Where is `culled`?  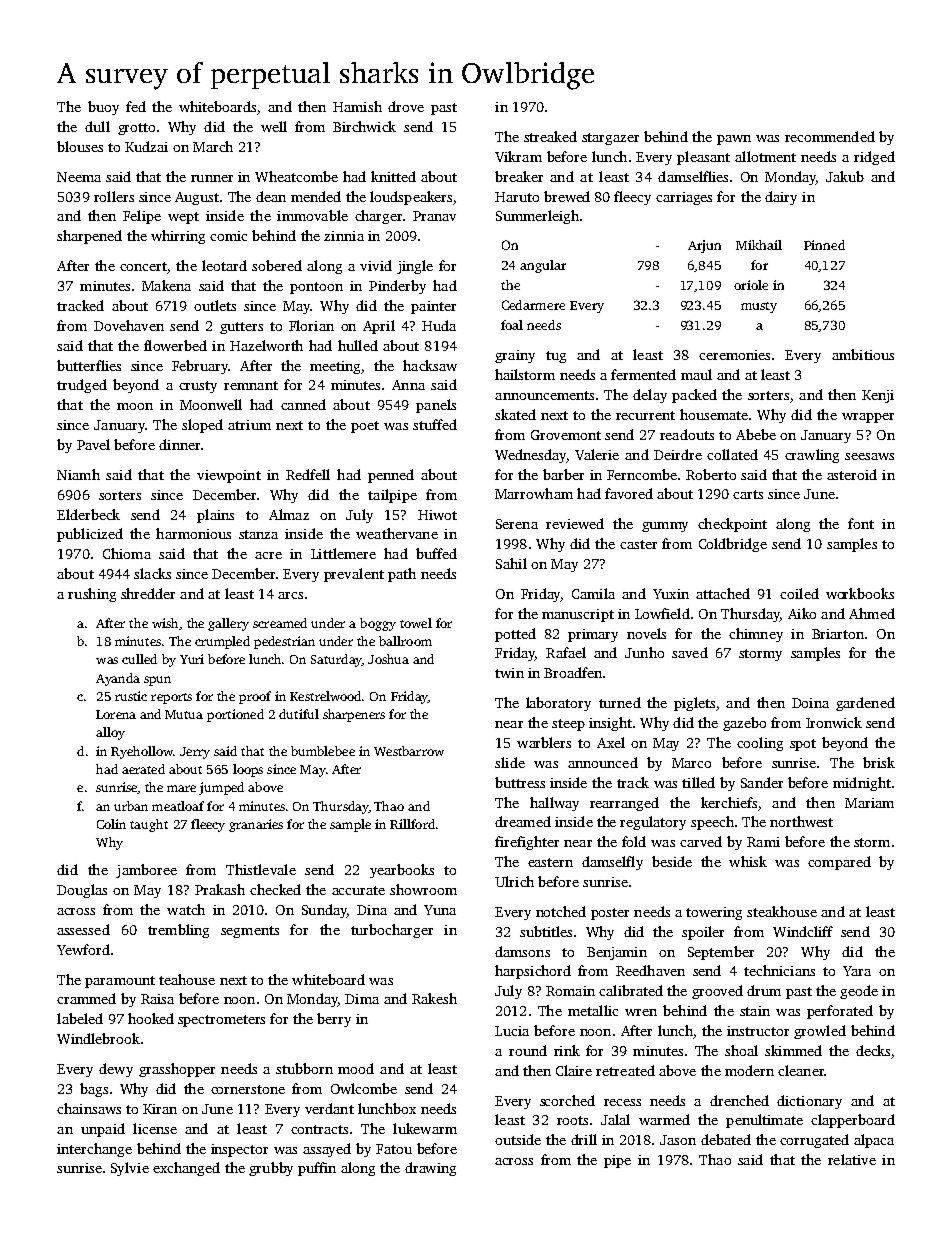
culled is located at coordinates (139, 659).
